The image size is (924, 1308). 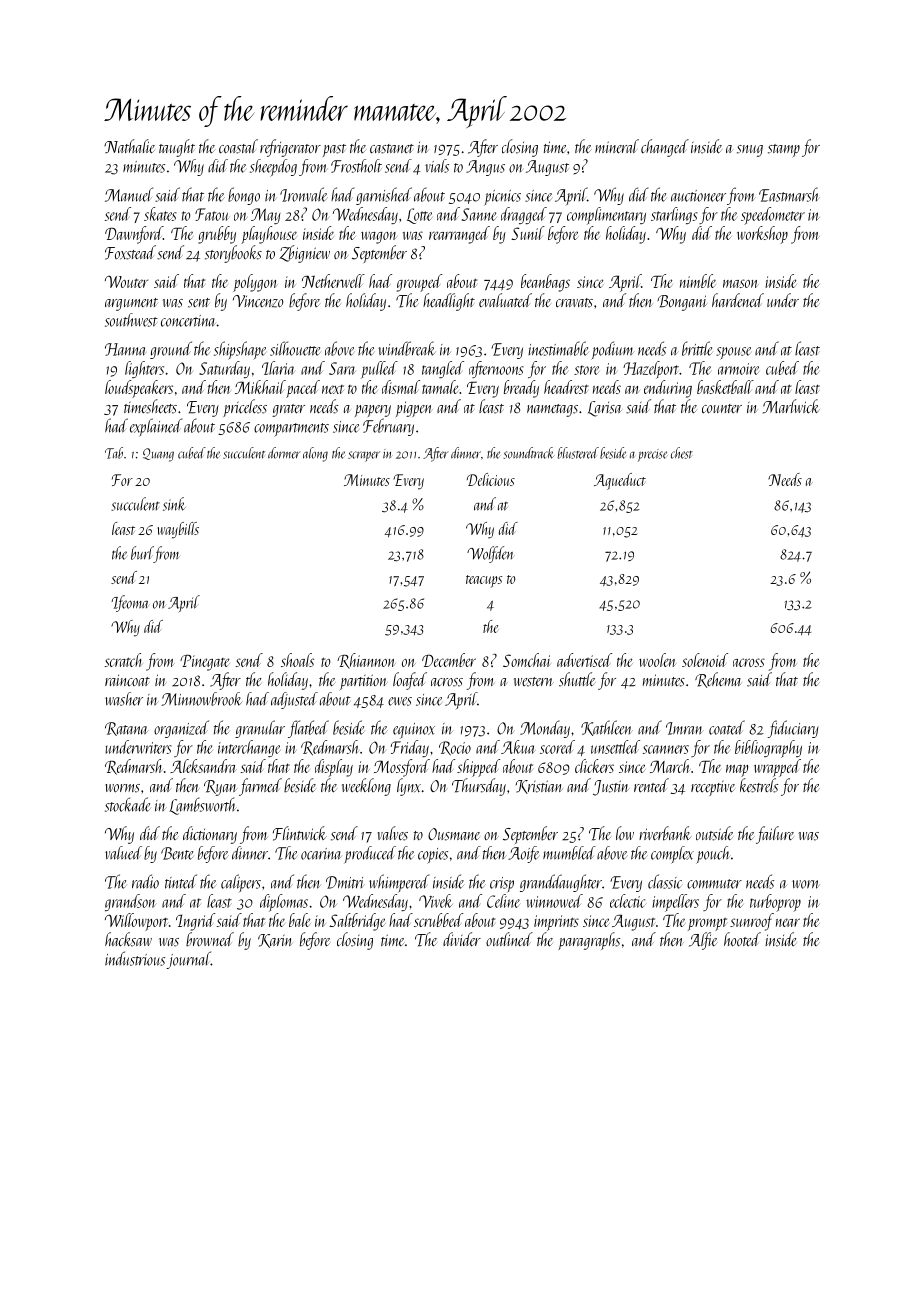 I want to click on Wouter, so click(x=126, y=281).
